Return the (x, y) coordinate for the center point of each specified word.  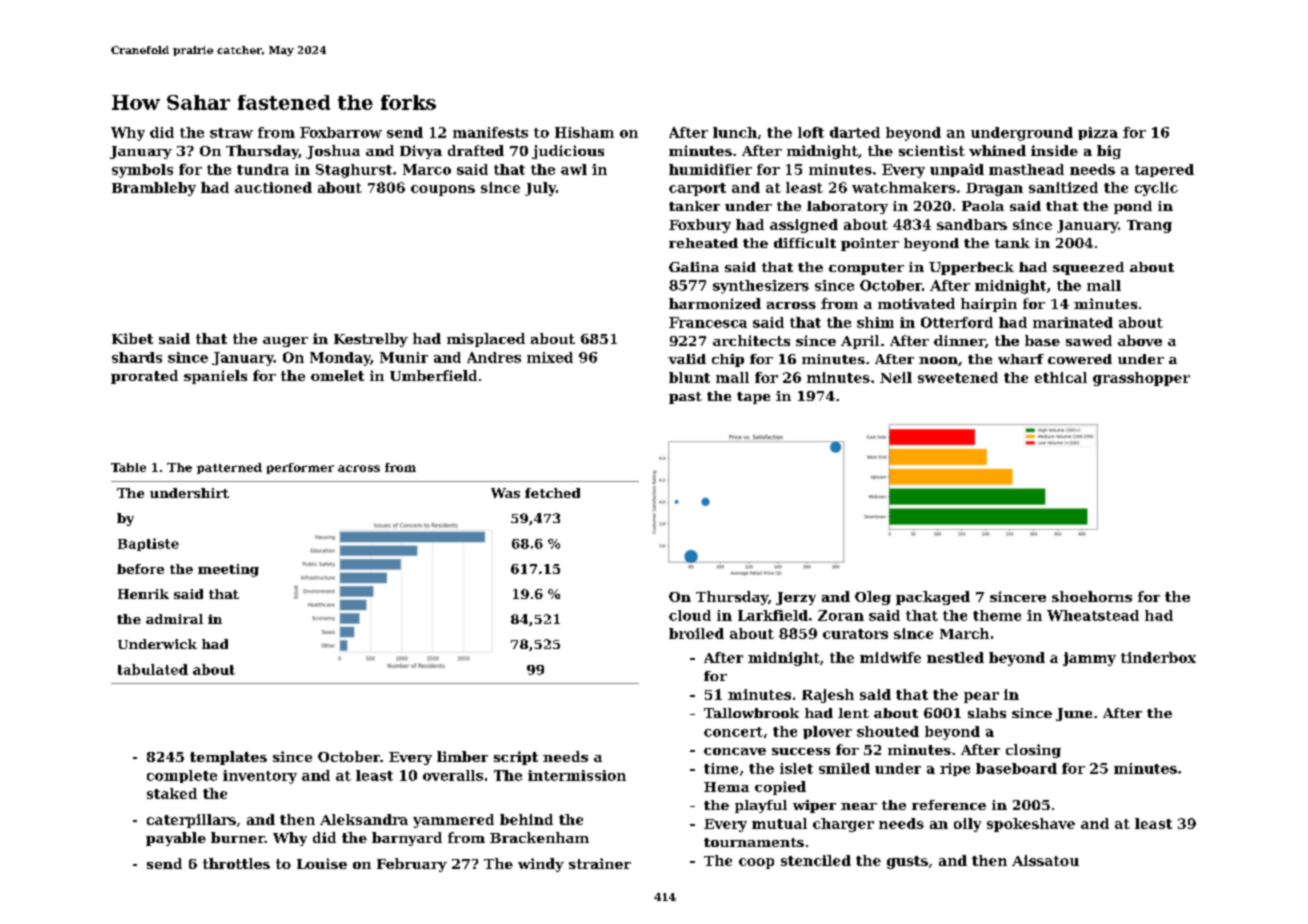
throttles (236, 863)
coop (756, 863)
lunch (735, 132)
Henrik (143, 594)
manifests (490, 132)
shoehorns (1092, 596)
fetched (552, 493)
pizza (1098, 133)
